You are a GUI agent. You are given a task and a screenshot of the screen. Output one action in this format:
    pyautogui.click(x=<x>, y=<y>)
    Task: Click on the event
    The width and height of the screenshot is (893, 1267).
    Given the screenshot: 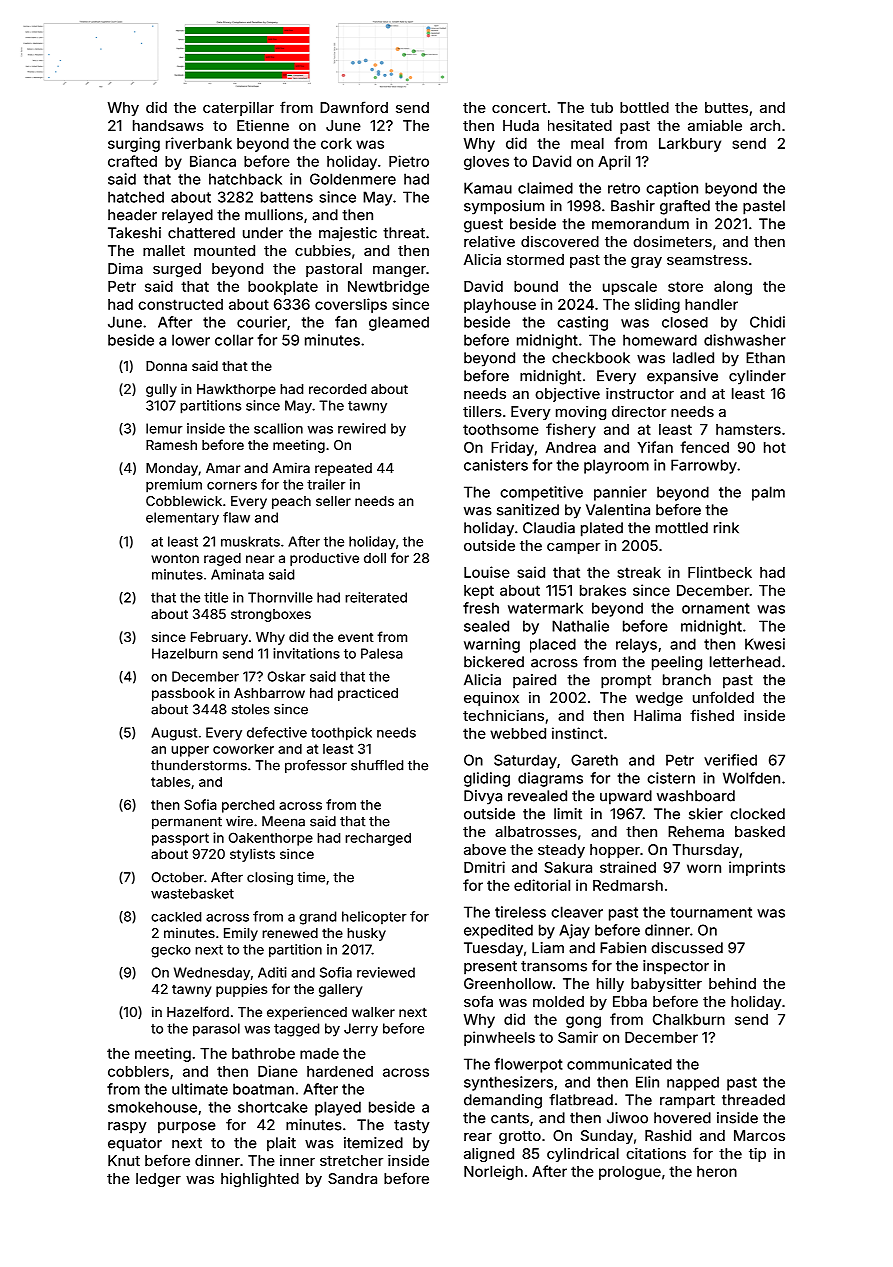 What is the action you would take?
    pyautogui.click(x=356, y=637)
